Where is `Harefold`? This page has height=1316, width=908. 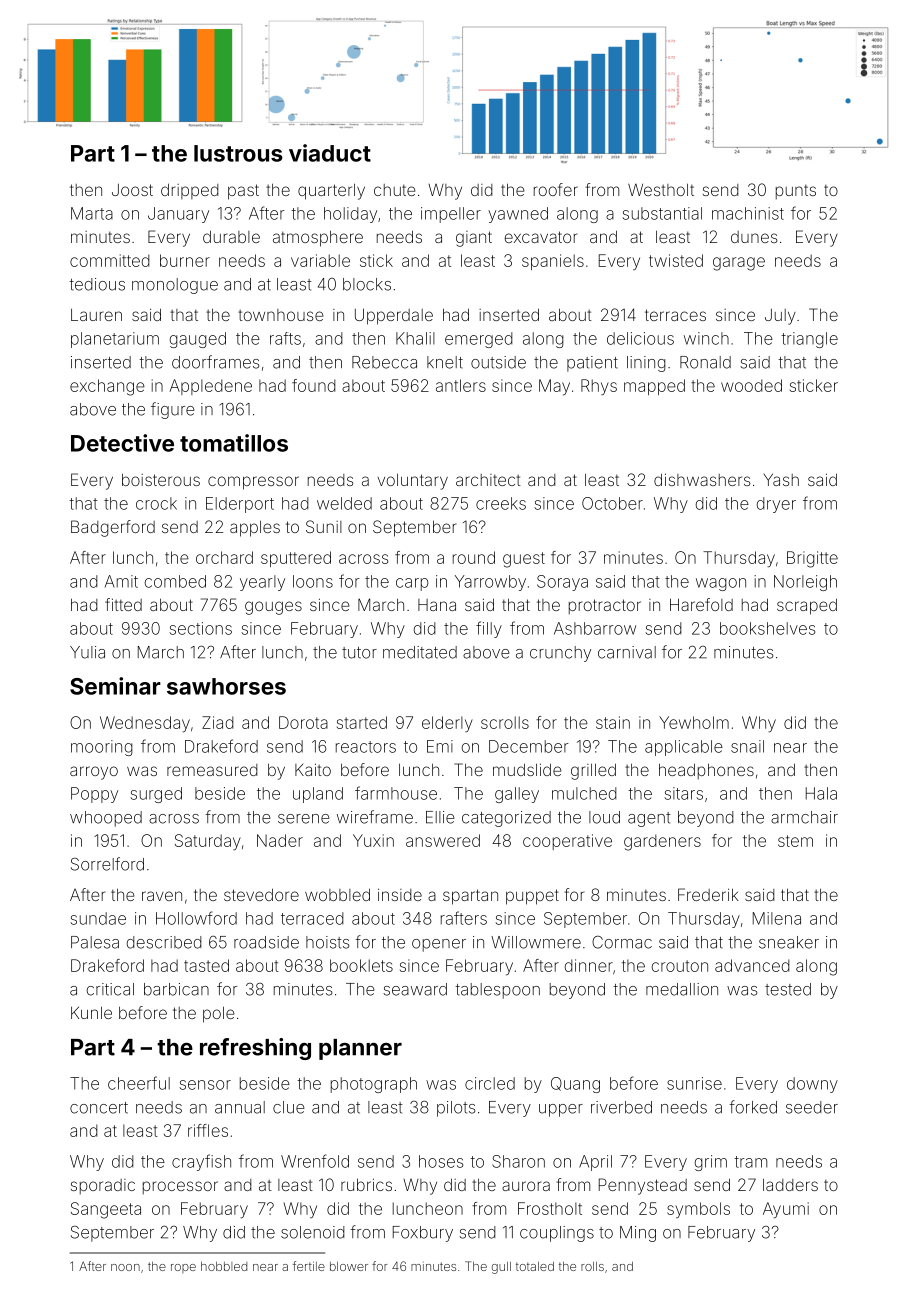 Harefold is located at coordinates (701, 604).
